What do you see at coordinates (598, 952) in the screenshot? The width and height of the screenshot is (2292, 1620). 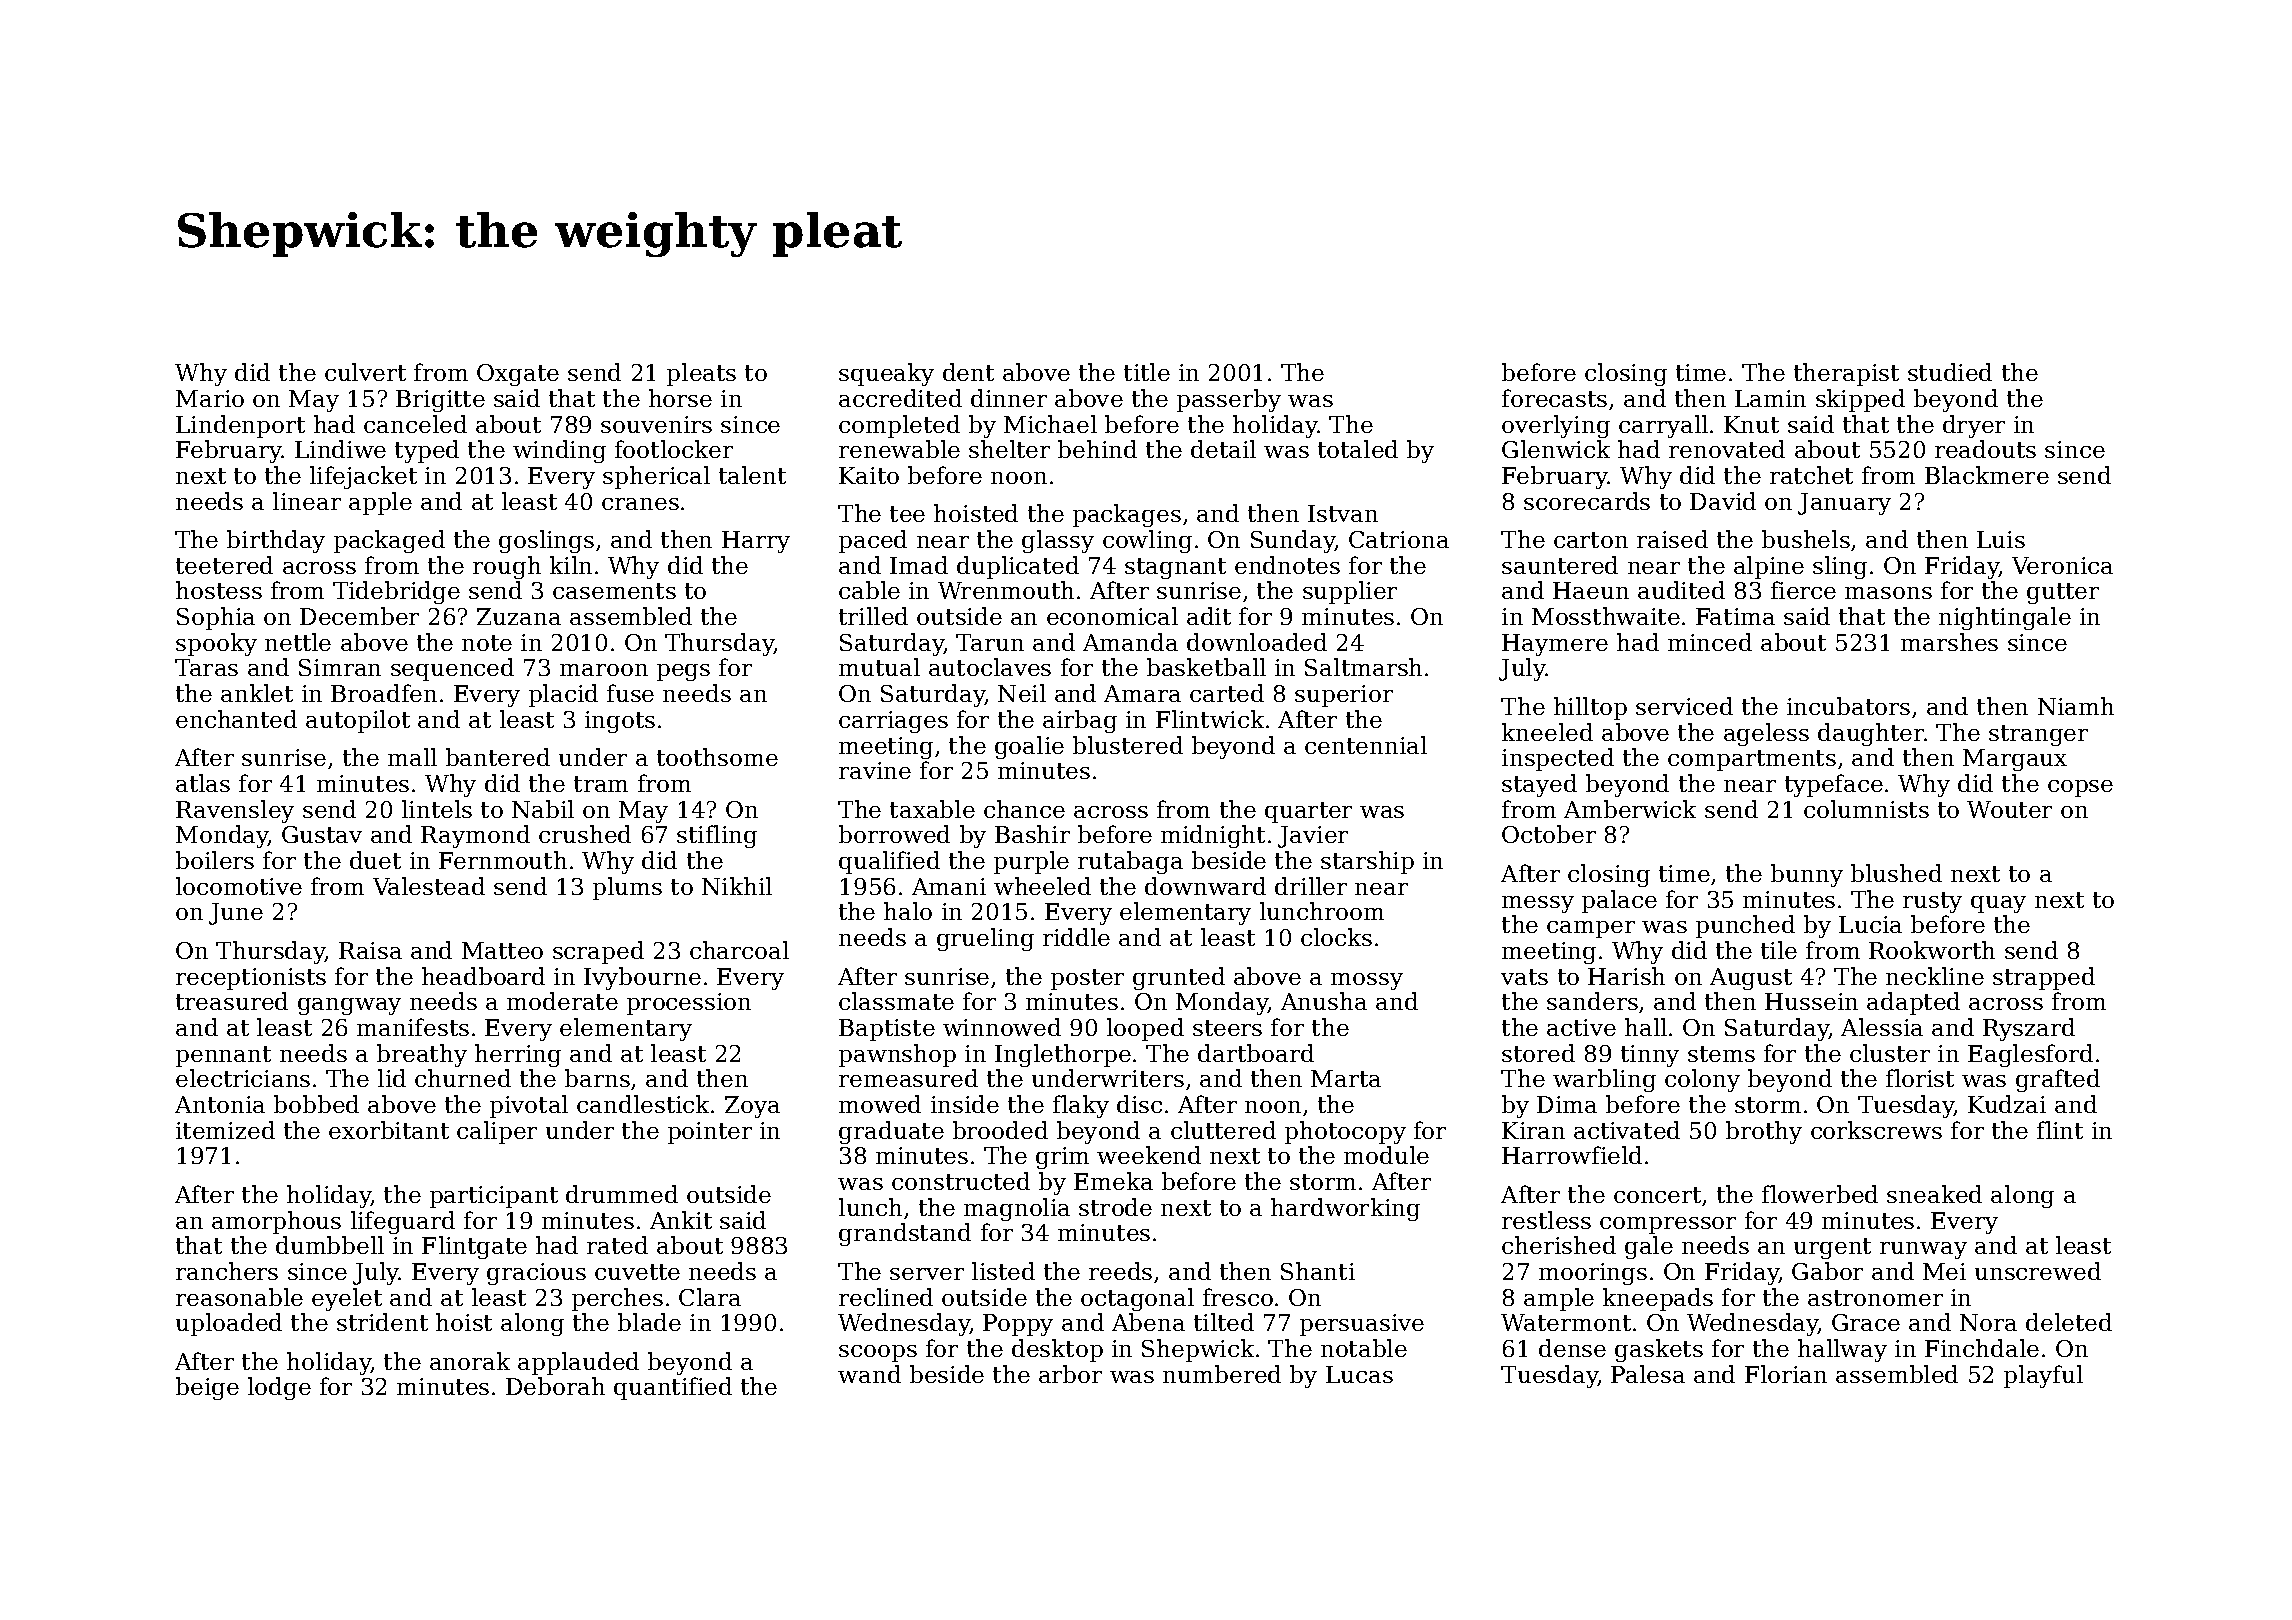 I see `scraped` at bounding box center [598, 952].
